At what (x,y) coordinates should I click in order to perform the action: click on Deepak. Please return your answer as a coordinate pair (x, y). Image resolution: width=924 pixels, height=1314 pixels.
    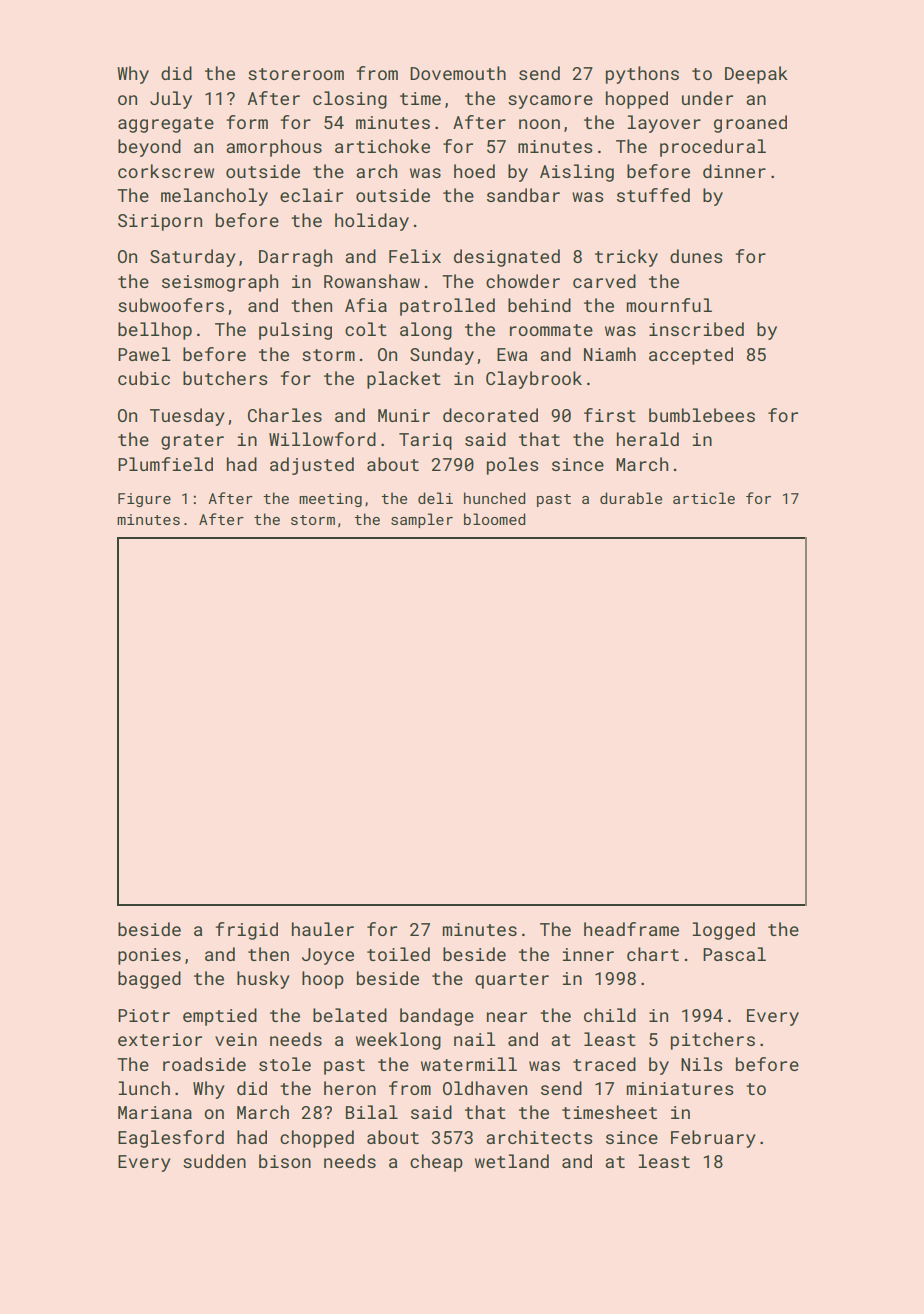
    Looking at the image, I should click on (756, 75).
